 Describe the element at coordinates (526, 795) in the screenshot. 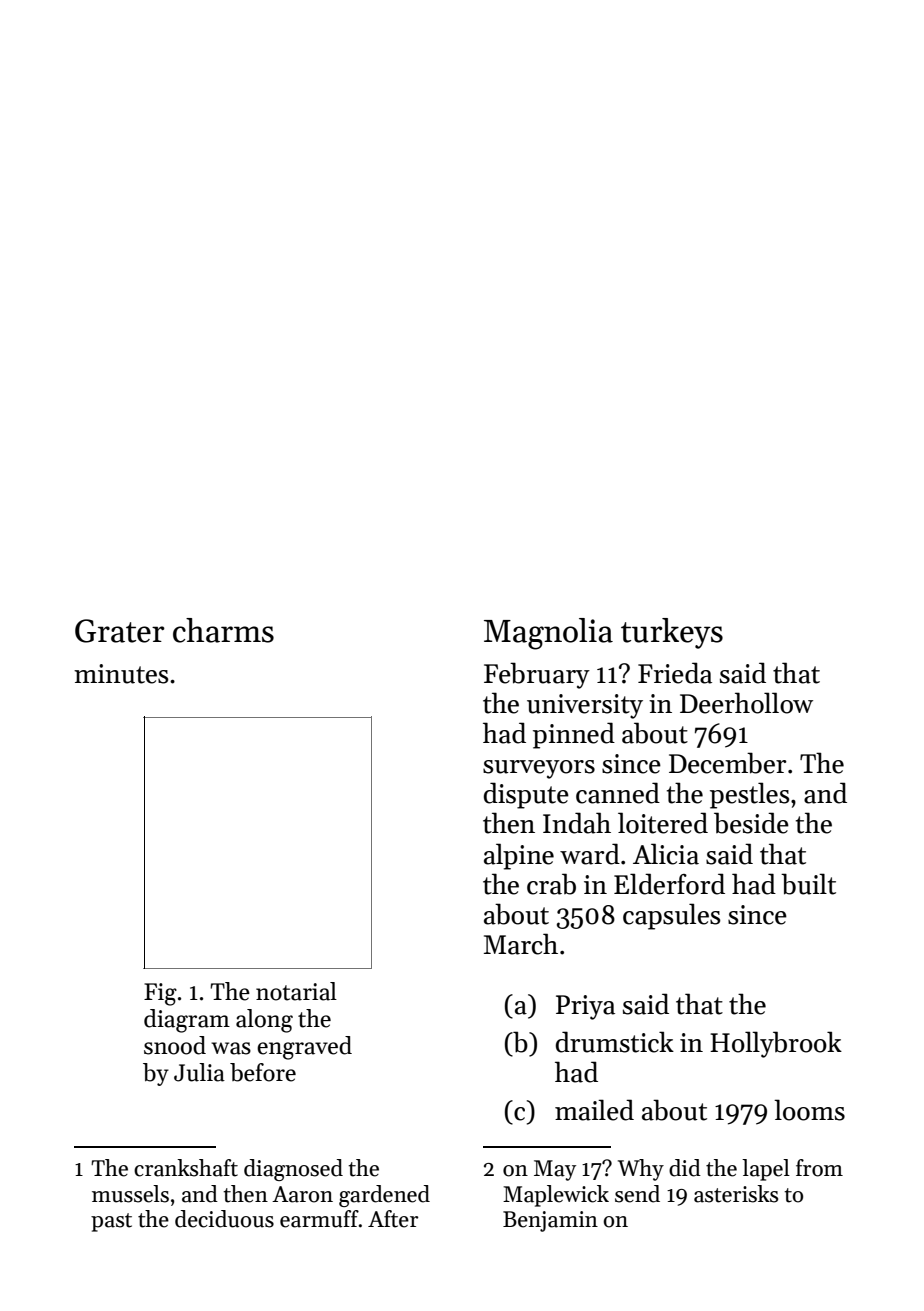

I see `dispute` at that location.
